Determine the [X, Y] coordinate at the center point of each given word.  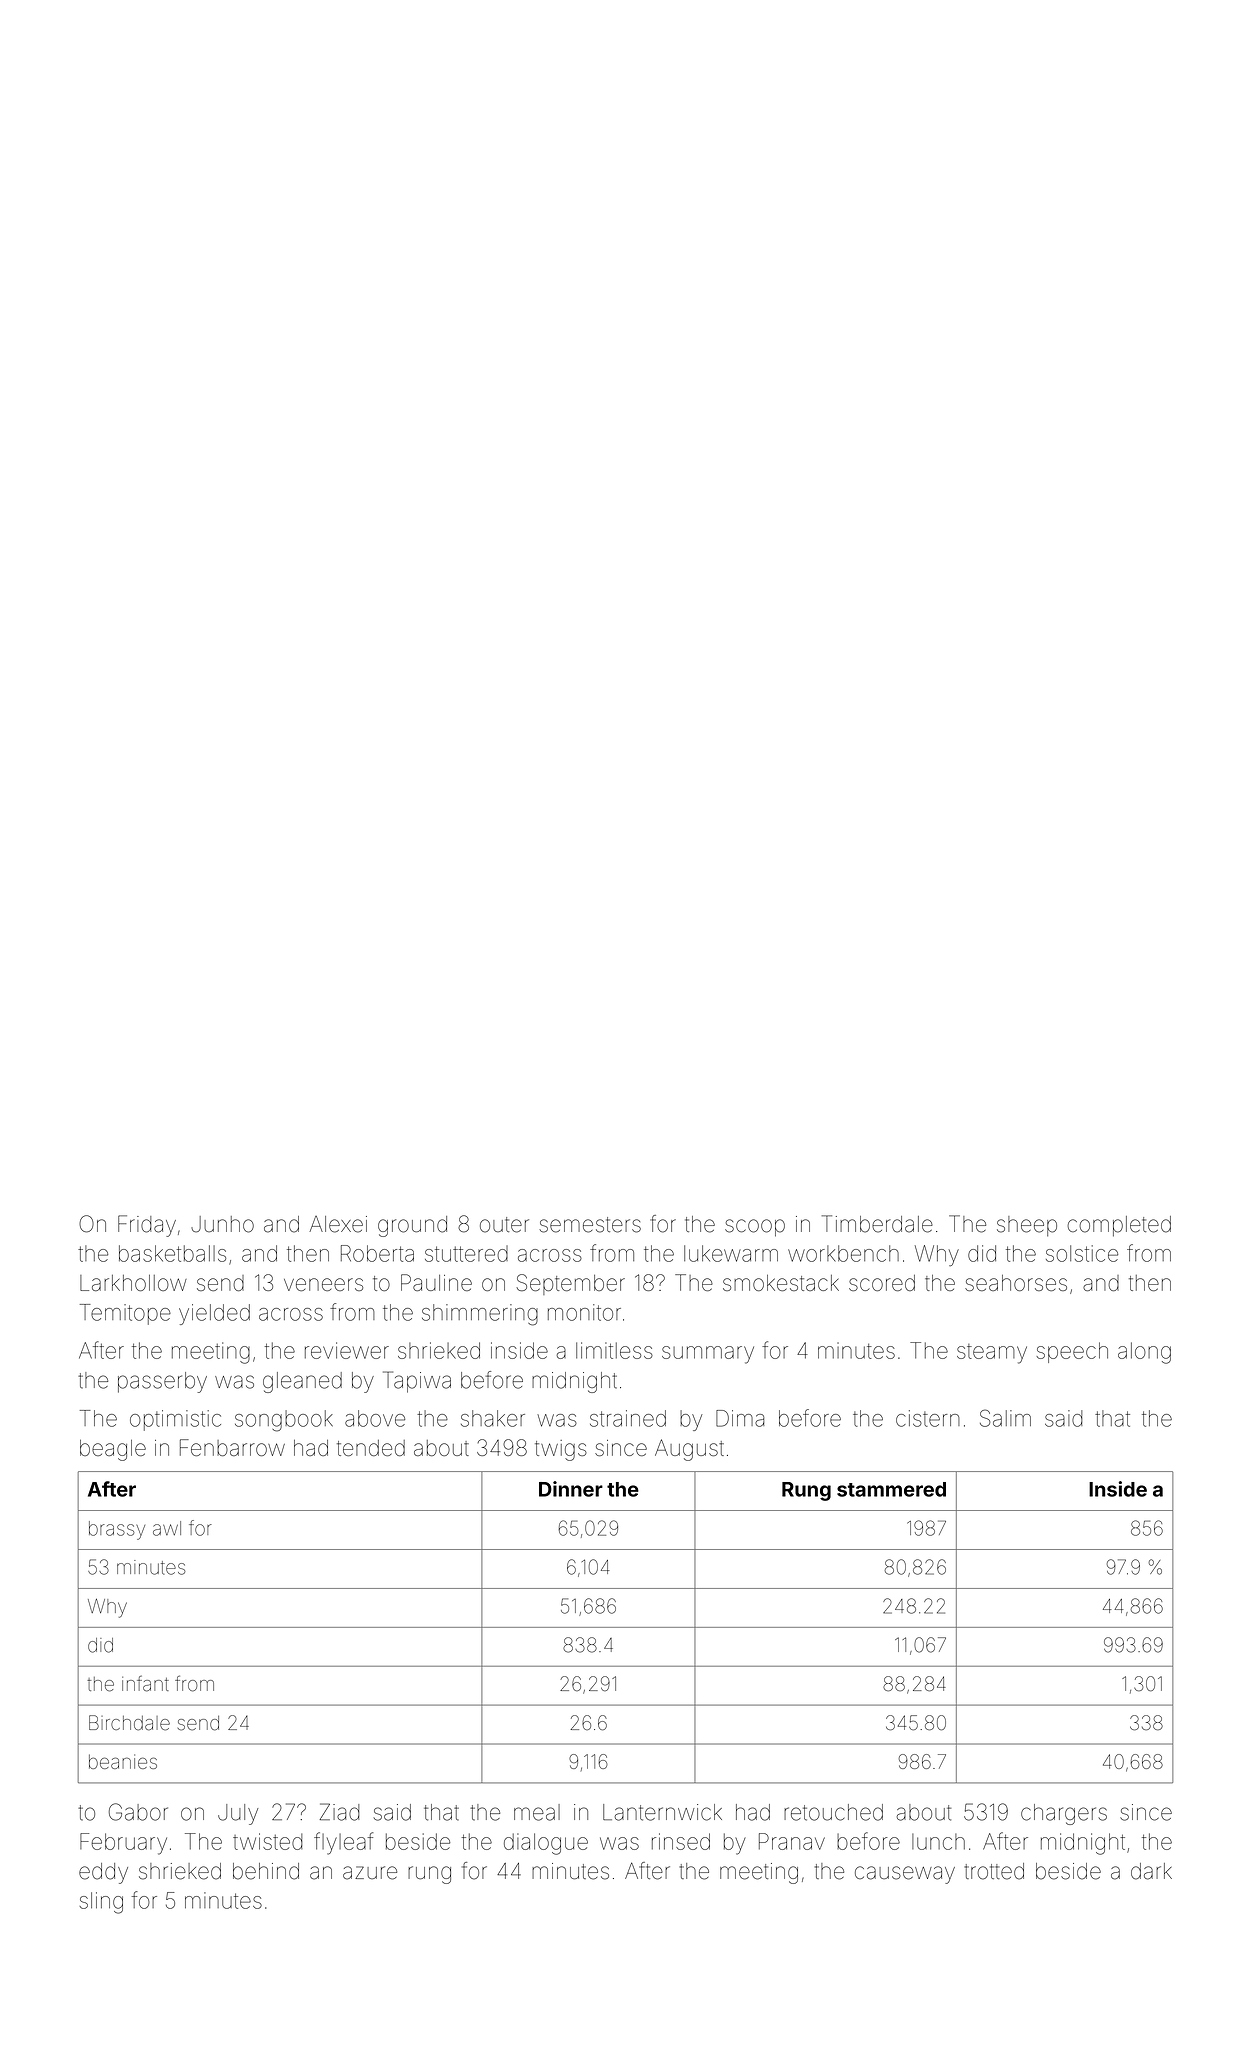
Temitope [125, 1314]
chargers [1064, 1814]
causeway [905, 1875]
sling [101, 1903]
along [1144, 1353]
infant [145, 1684]
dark [1151, 1871]
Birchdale [129, 1723]
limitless [614, 1350]
